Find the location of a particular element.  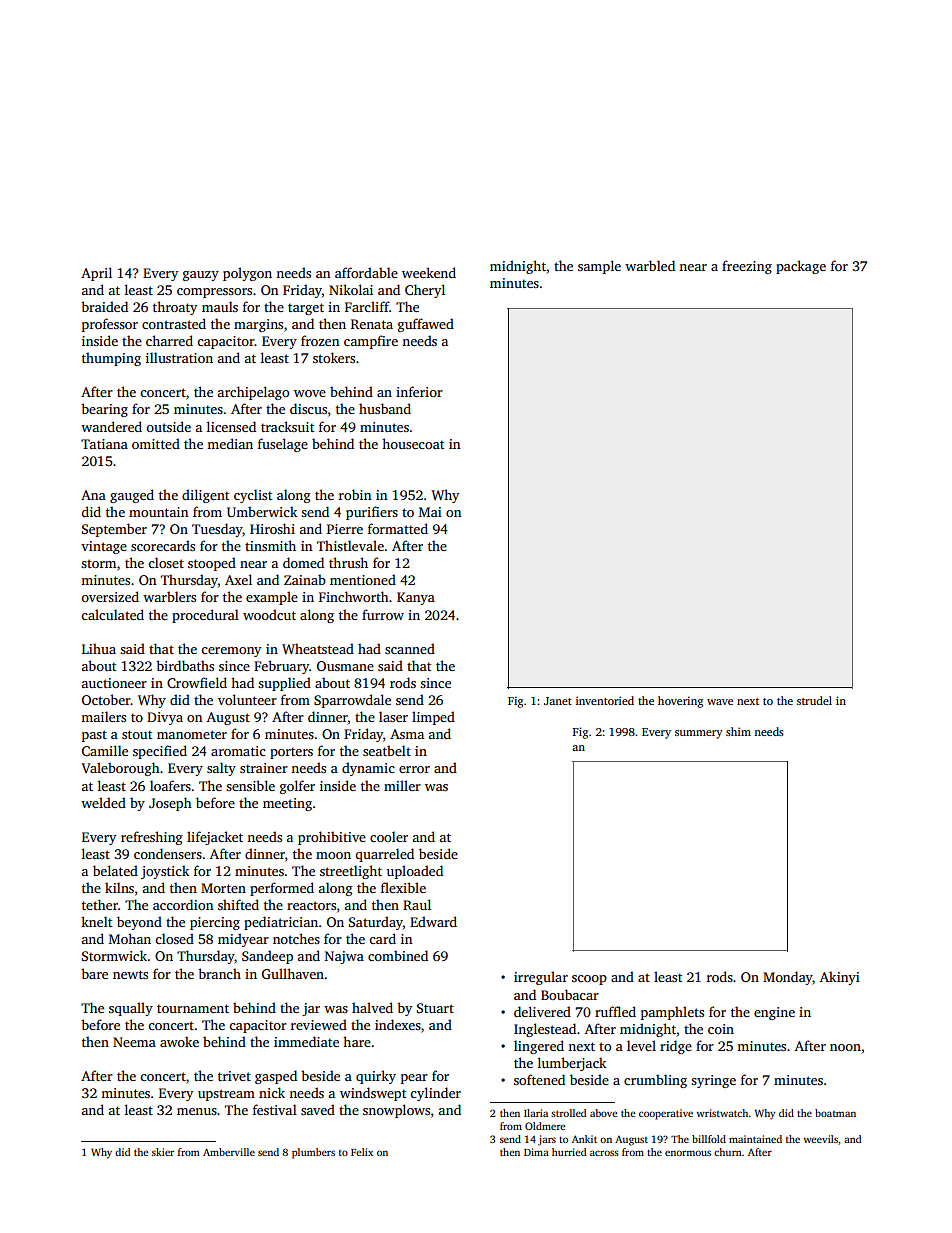

margins is located at coordinates (258, 325).
